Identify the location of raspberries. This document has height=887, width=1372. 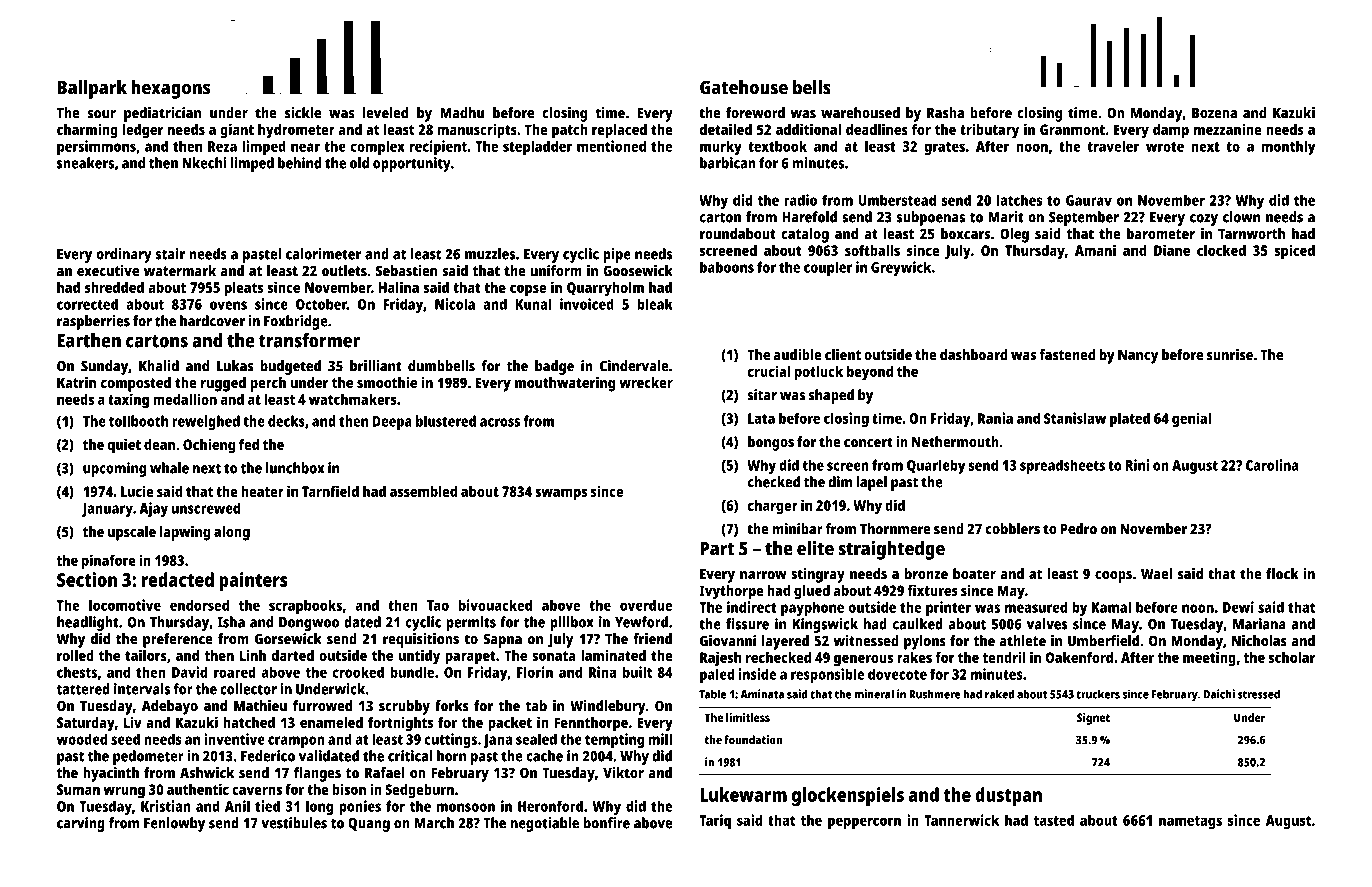
(93, 322).
